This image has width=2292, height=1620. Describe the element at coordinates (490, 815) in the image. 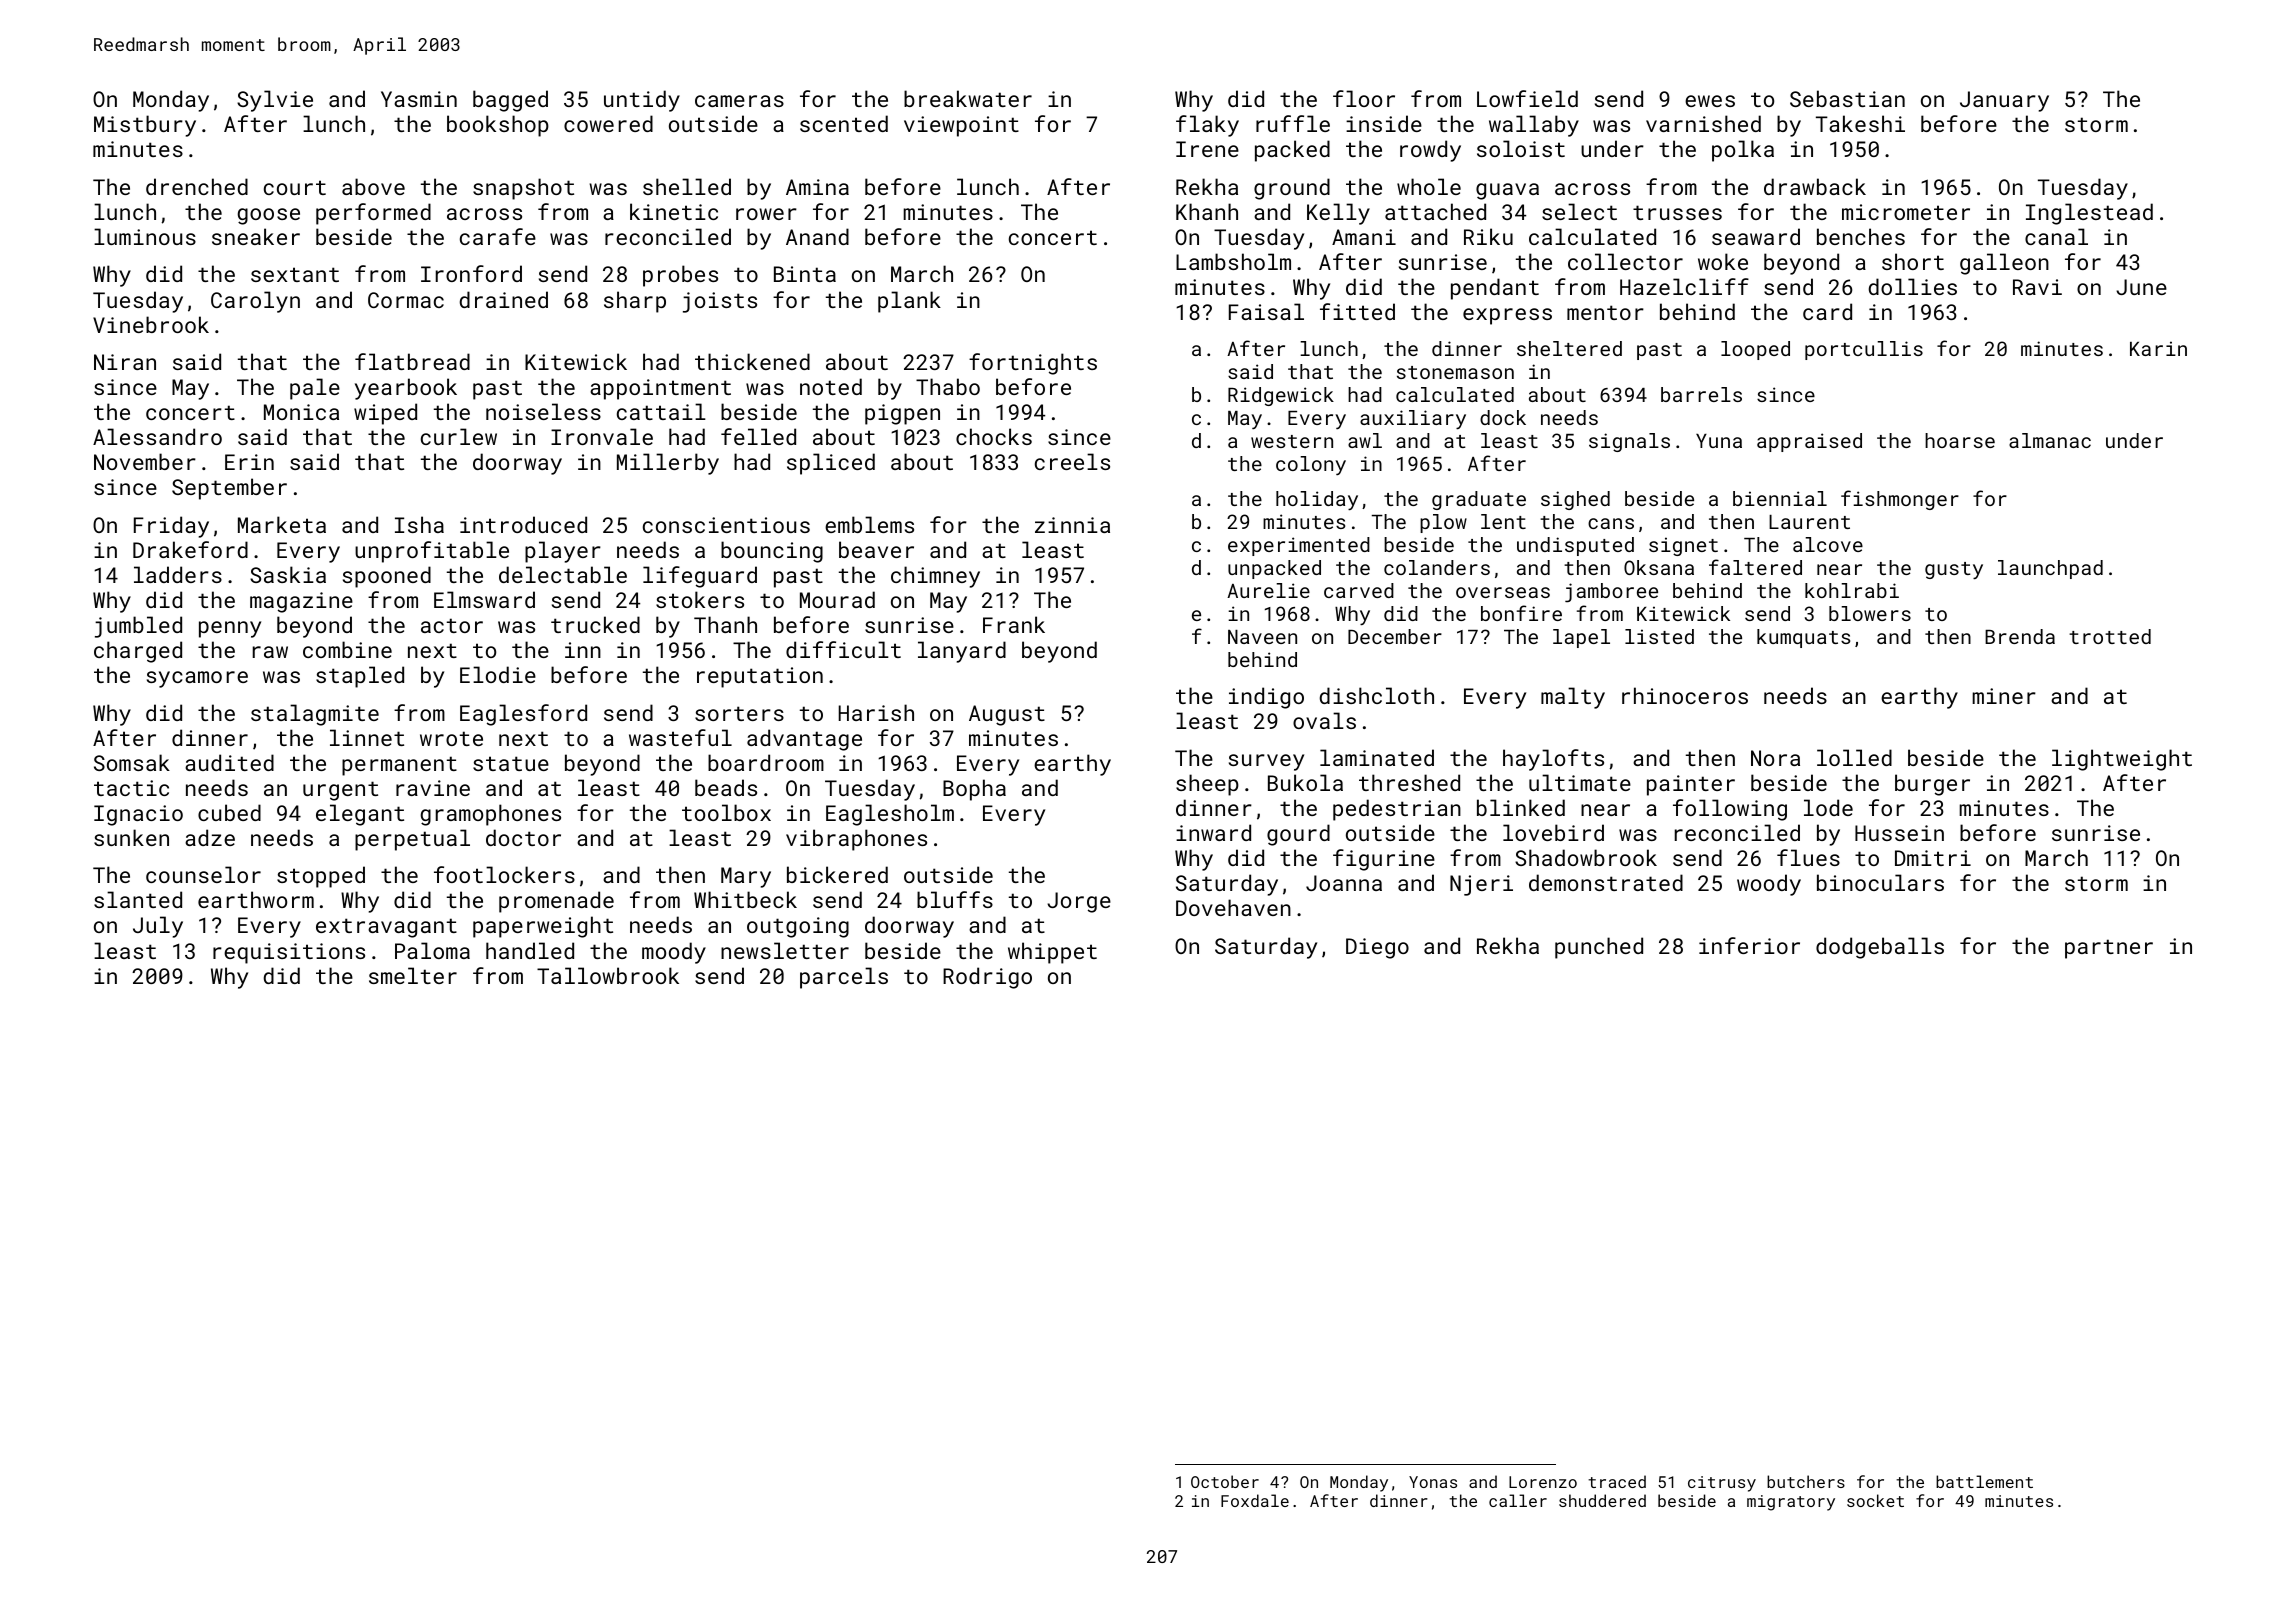

I see `gramophones` at that location.
